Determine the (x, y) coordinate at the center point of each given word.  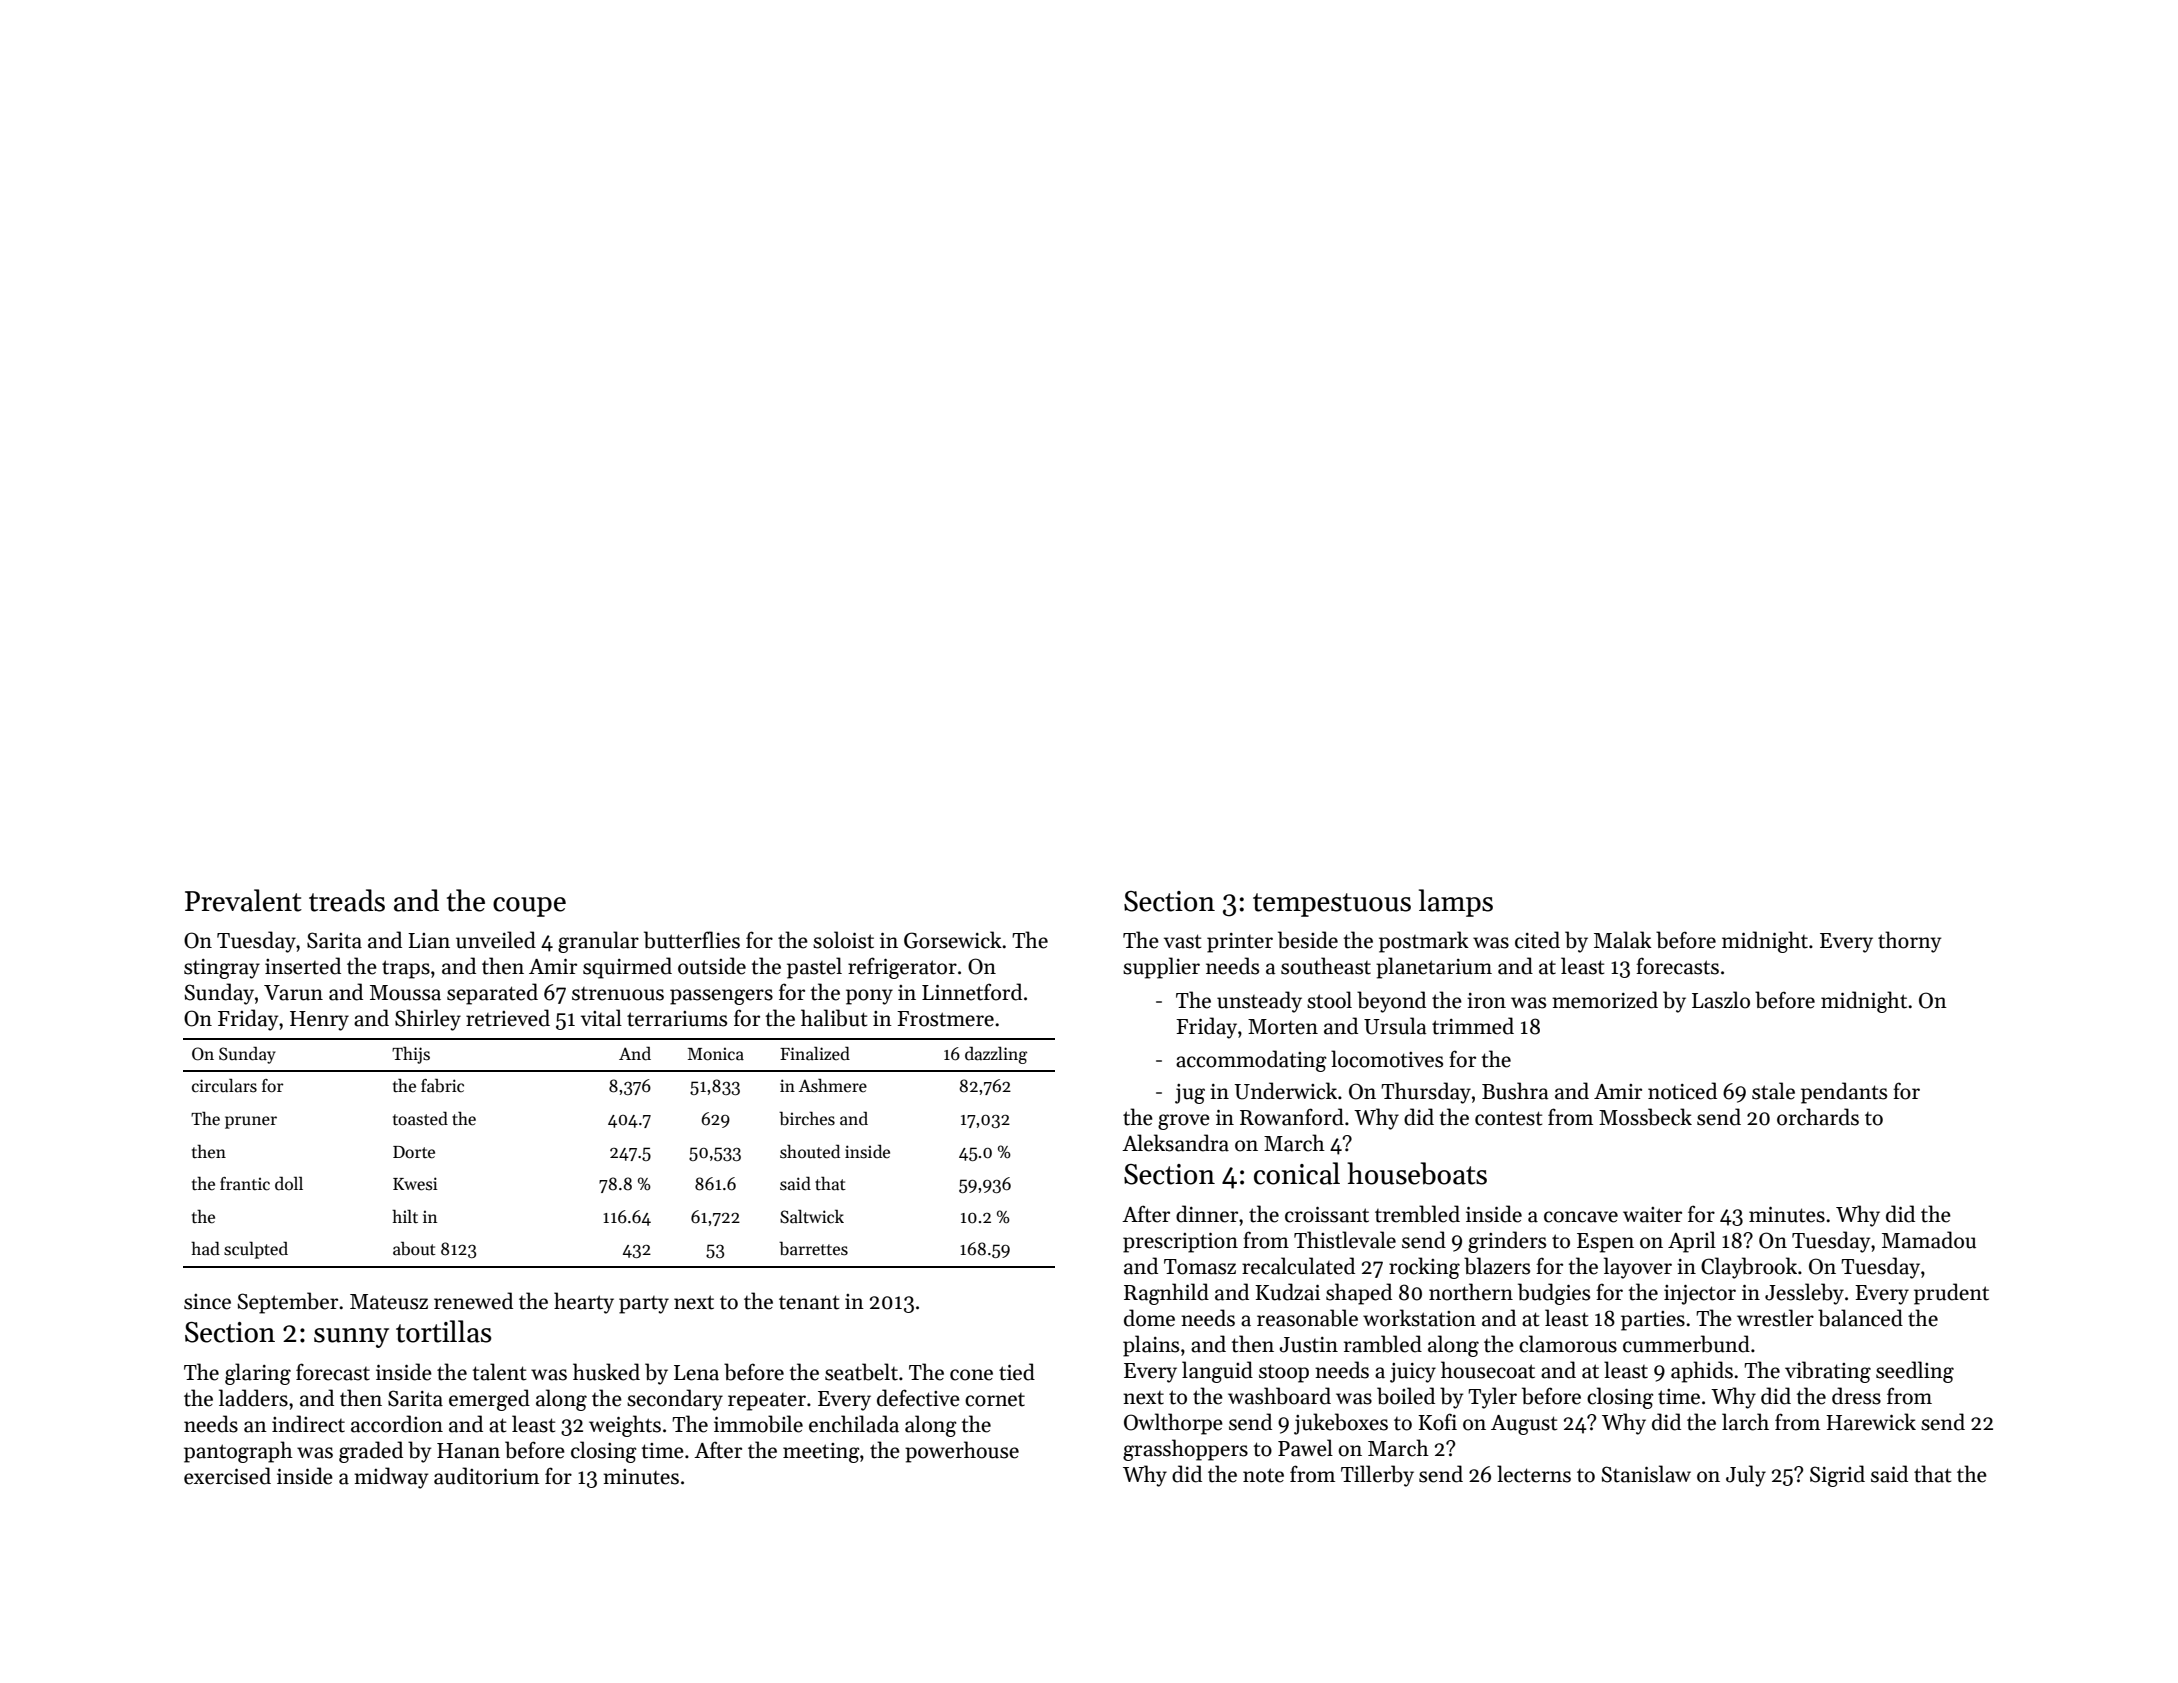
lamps (1456, 903)
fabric (442, 1086)
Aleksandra (1175, 1143)
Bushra (1515, 1091)
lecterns (1534, 1474)
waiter (1652, 1215)
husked (606, 1372)
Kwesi (415, 1184)
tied (1017, 1372)
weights (625, 1426)
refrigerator (902, 968)
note (1263, 1475)
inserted (303, 966)
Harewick (1871, 1422)
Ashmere (833, 1086)
